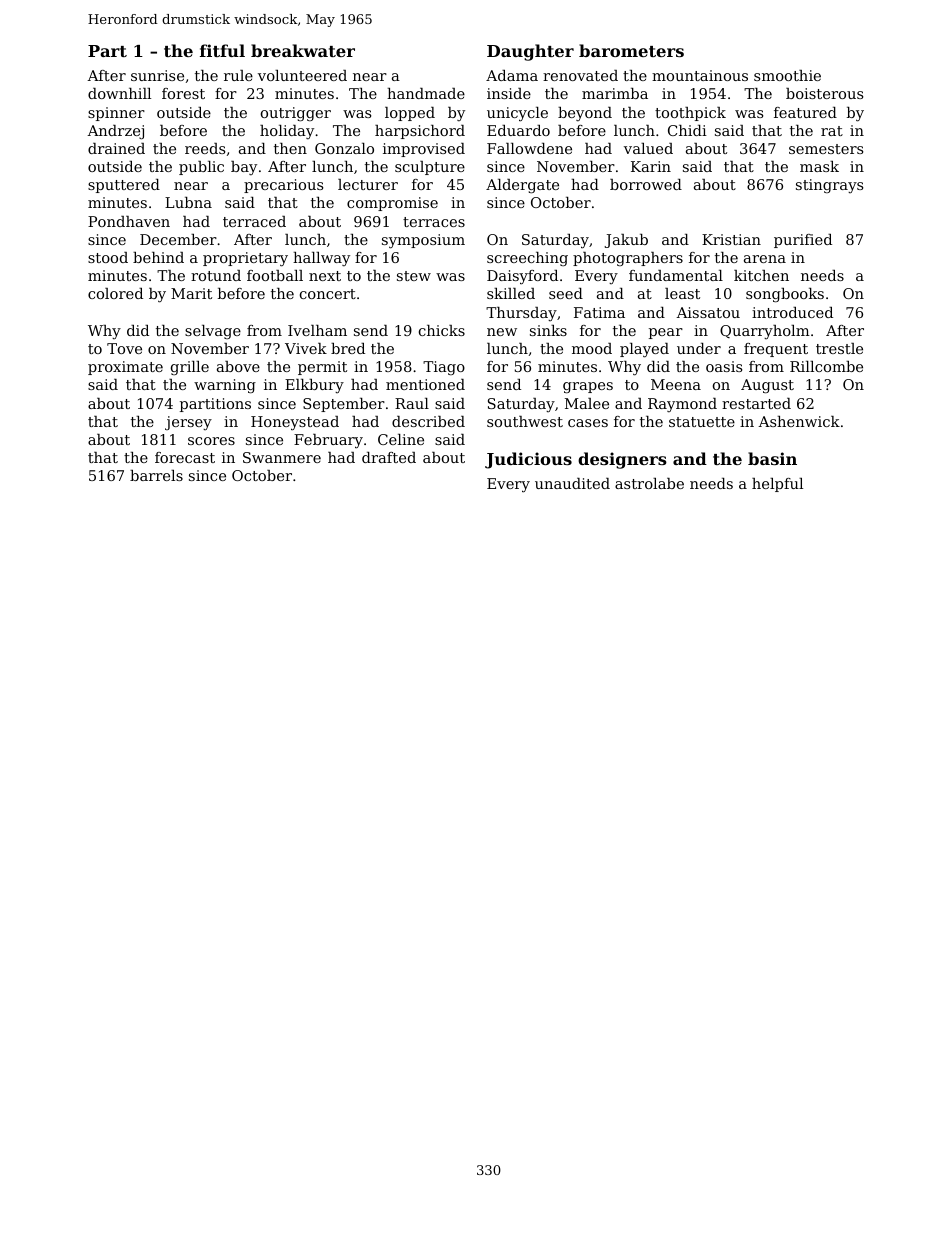 This document has height=1233, width=952. What do you see at coordinates (444, 368) in the document?
I see `Tiago` at bounding box center [444, 368].
